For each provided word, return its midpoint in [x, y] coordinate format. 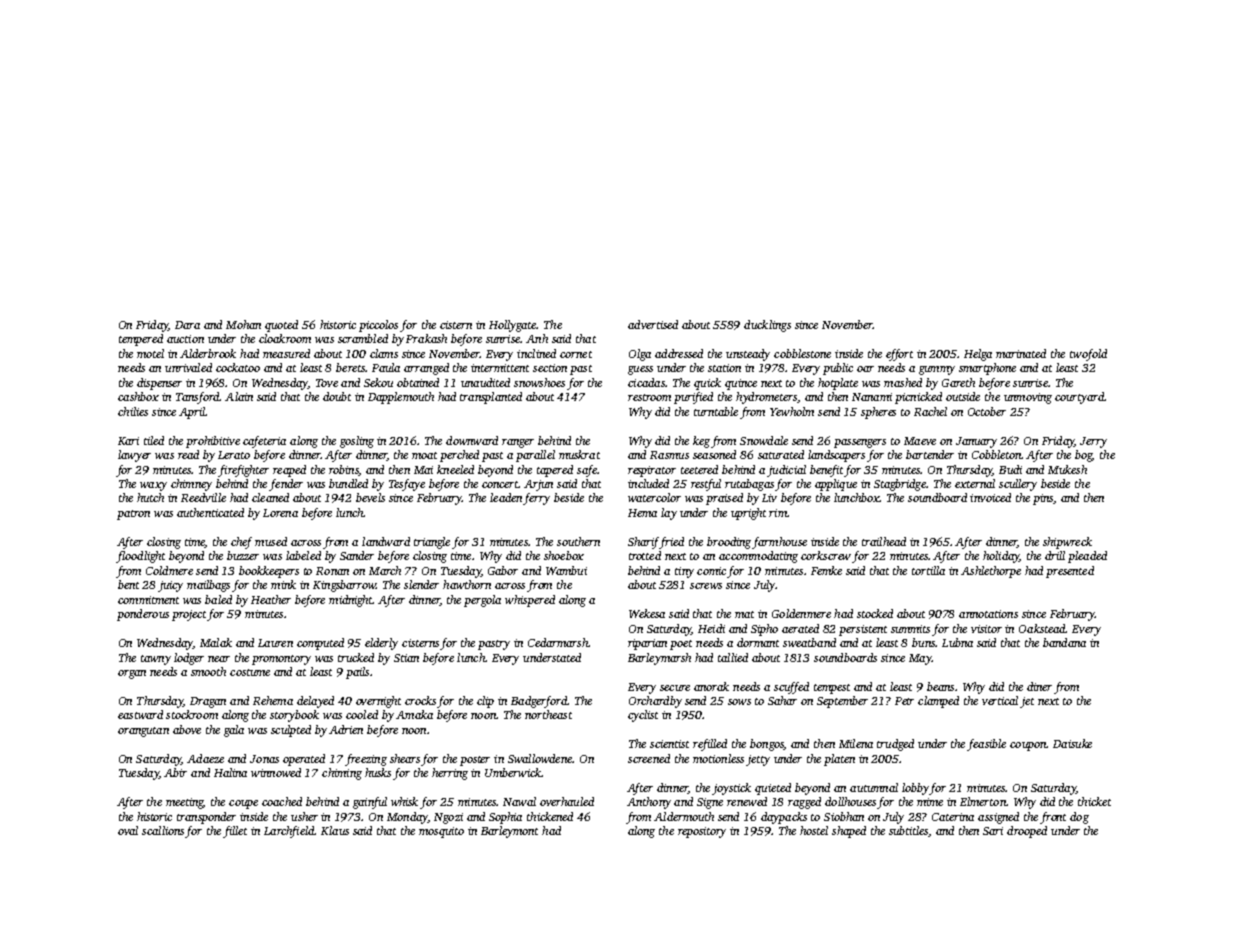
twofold [1088, 355]
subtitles [908, 830]
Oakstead [1042, 628]
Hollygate [513, 326]
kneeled [455, 469]
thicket [1094, 801]
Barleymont [509, 832]
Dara [187, 325]
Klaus [335, 830]
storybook [294, 716]
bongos [767, 745]
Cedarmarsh [558, 642]
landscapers [836, 456]
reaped [289, 471]
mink [283, 584]
